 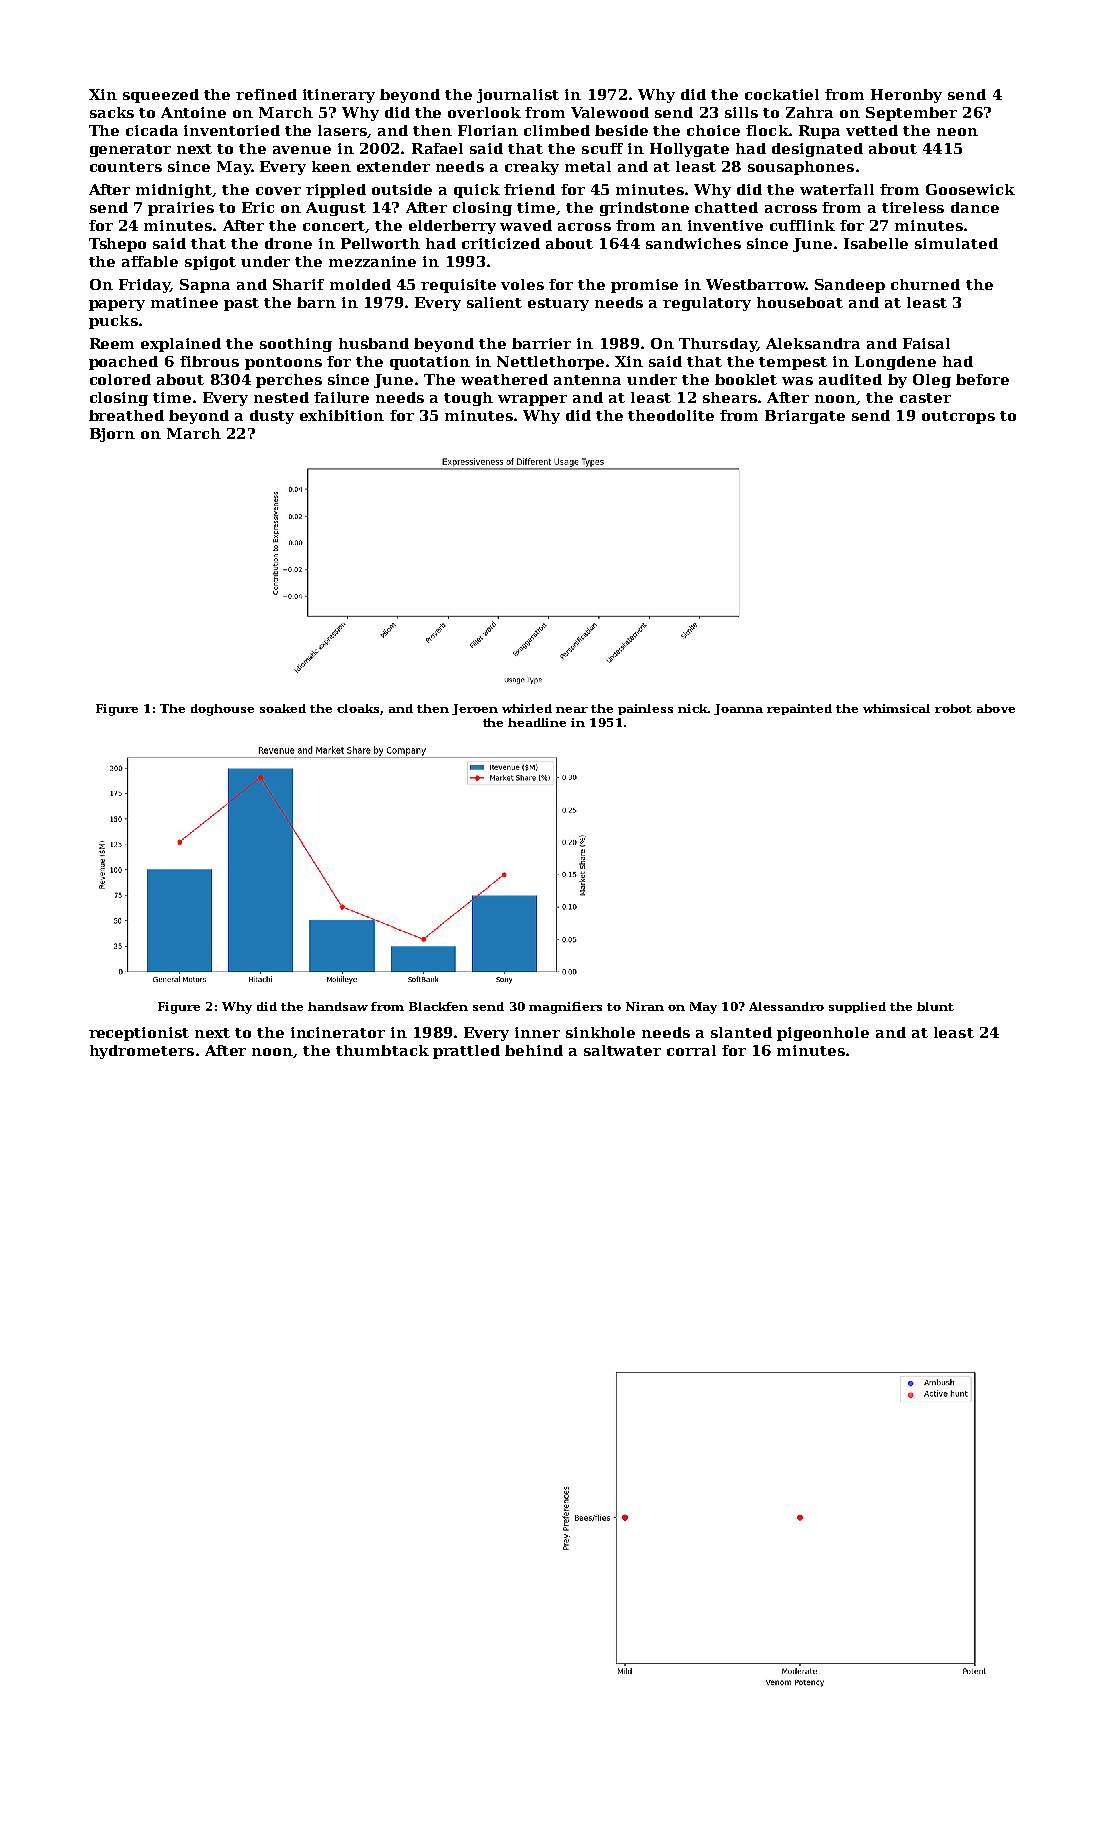 What do you see at coordinates (338, 1006) in the screenshot?
I see `handsaw` at bounding box center [338, 1006].
